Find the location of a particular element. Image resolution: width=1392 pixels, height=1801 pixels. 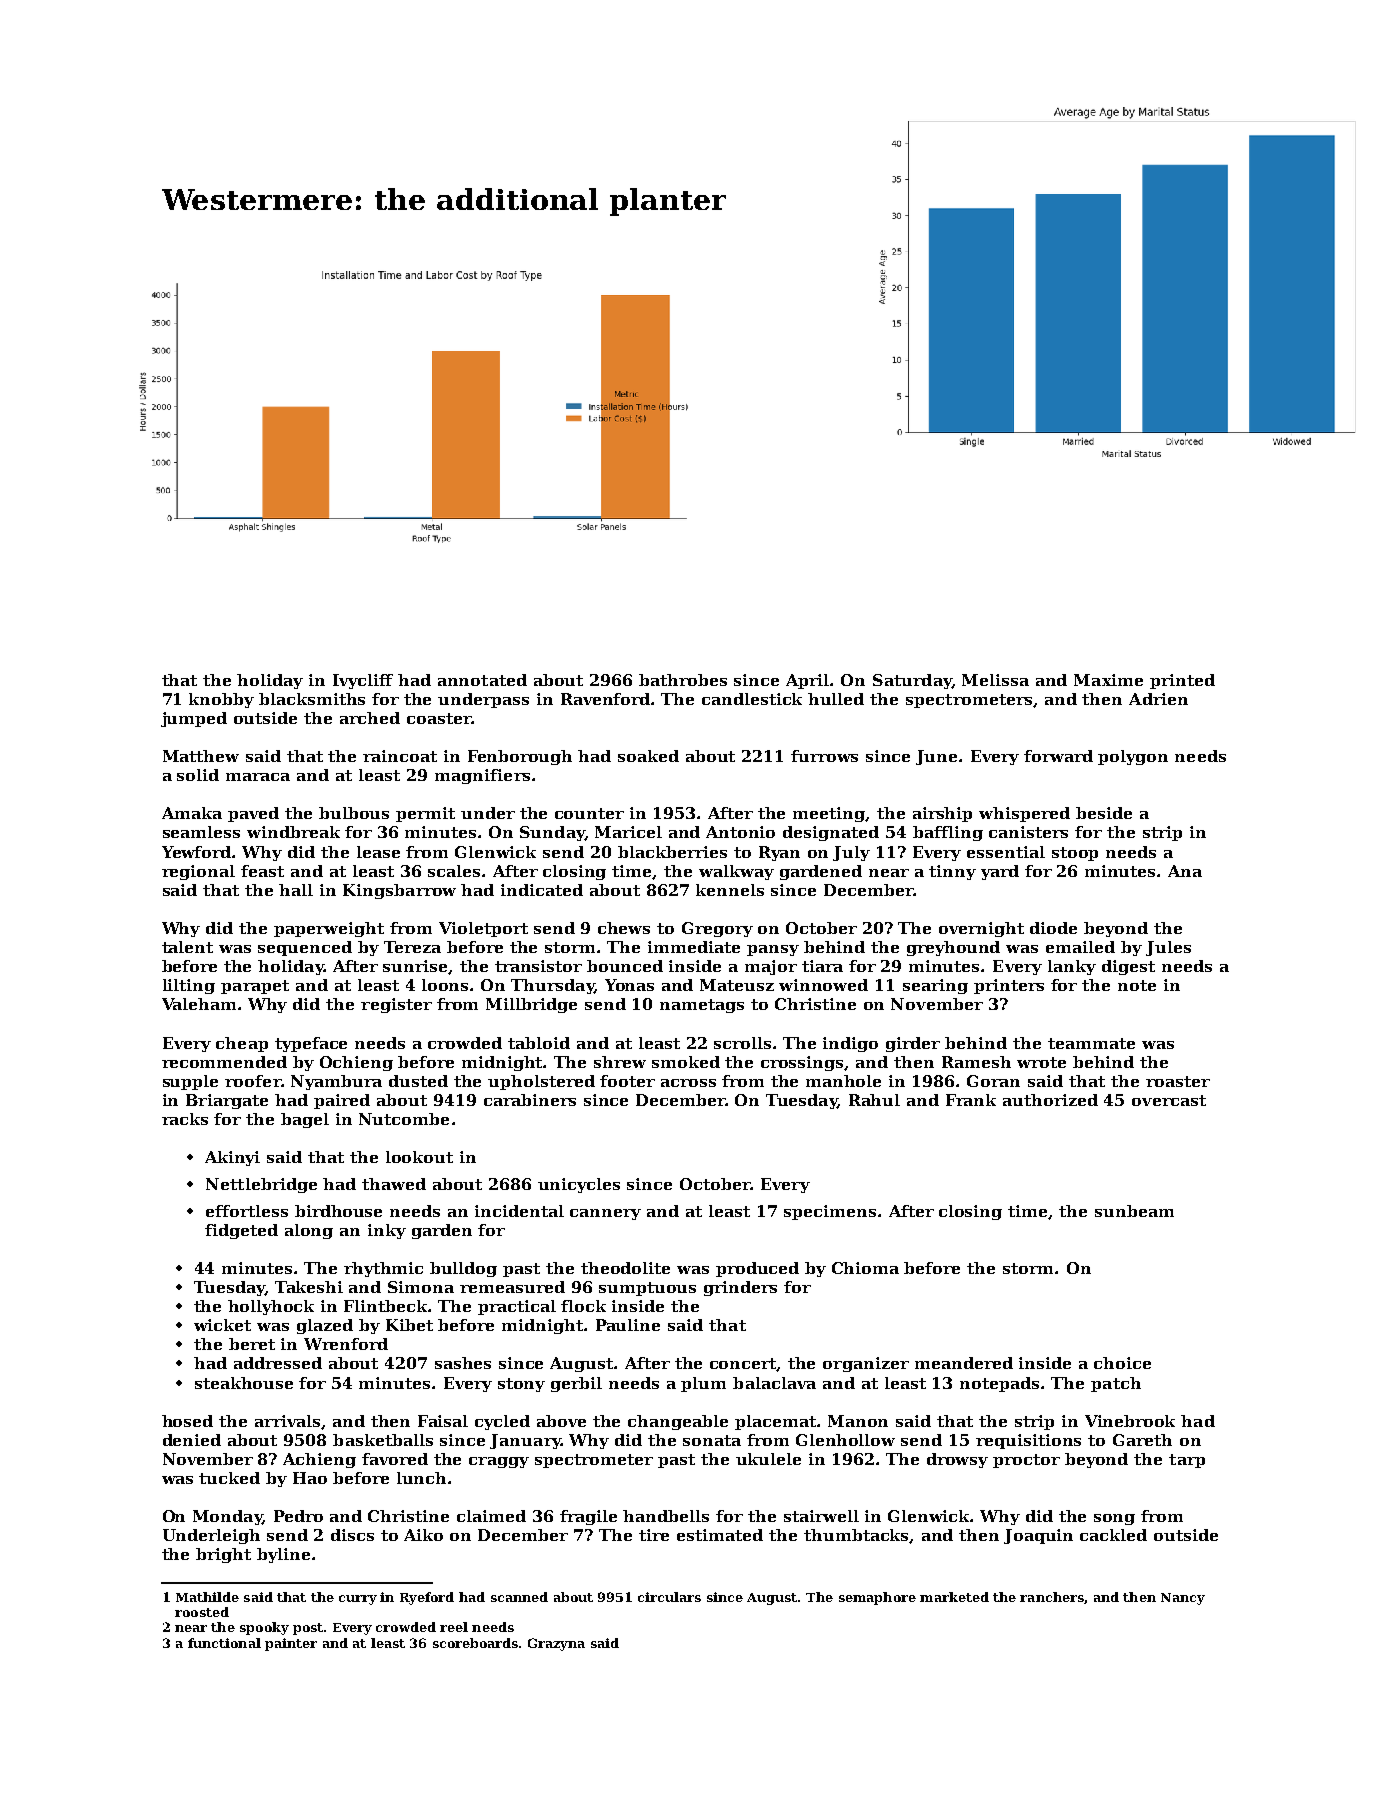

Yonas is located at coordinates (629, 985).
